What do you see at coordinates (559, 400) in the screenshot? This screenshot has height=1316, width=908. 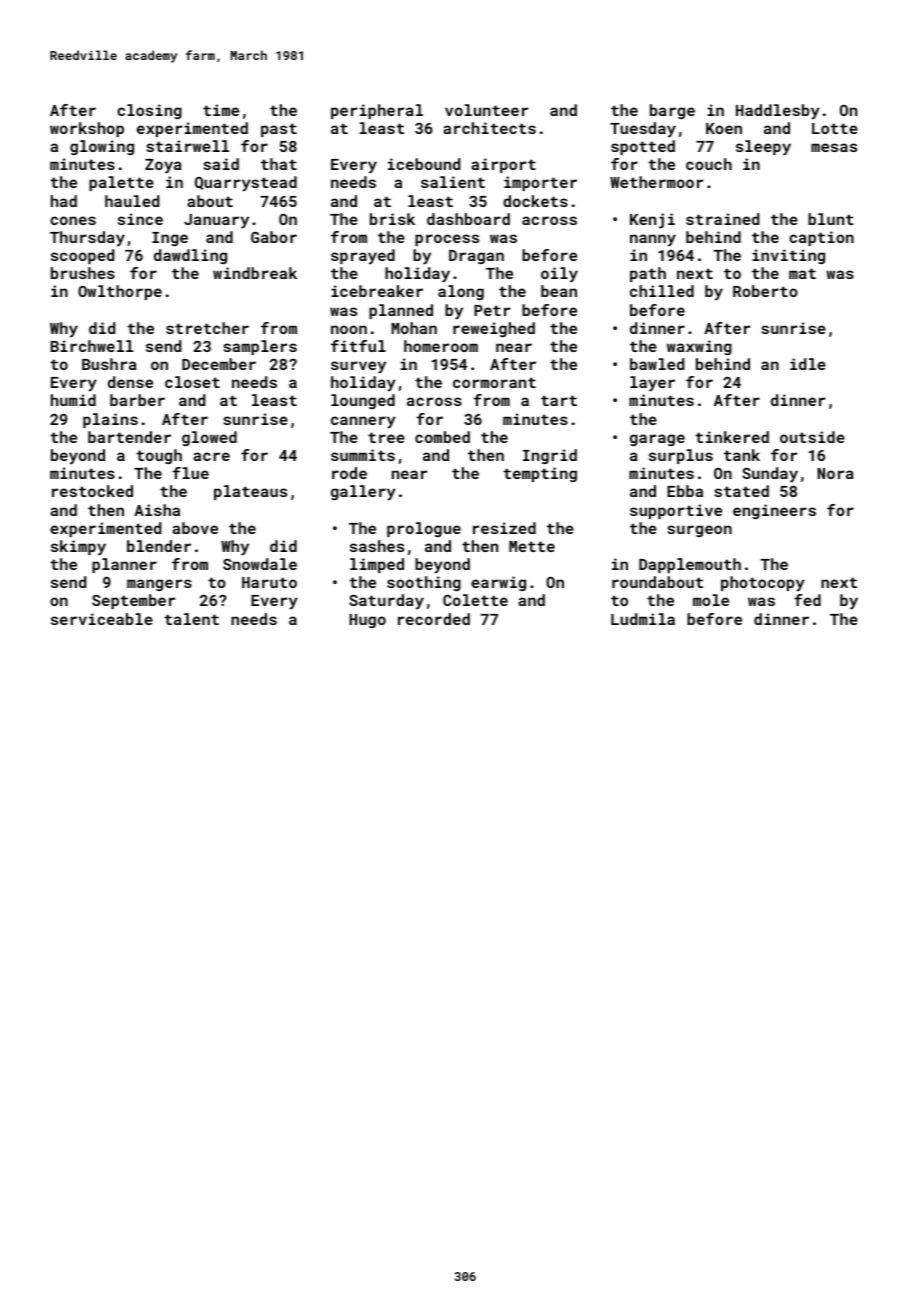 I see `tart` at bounding box center [559, 400].
